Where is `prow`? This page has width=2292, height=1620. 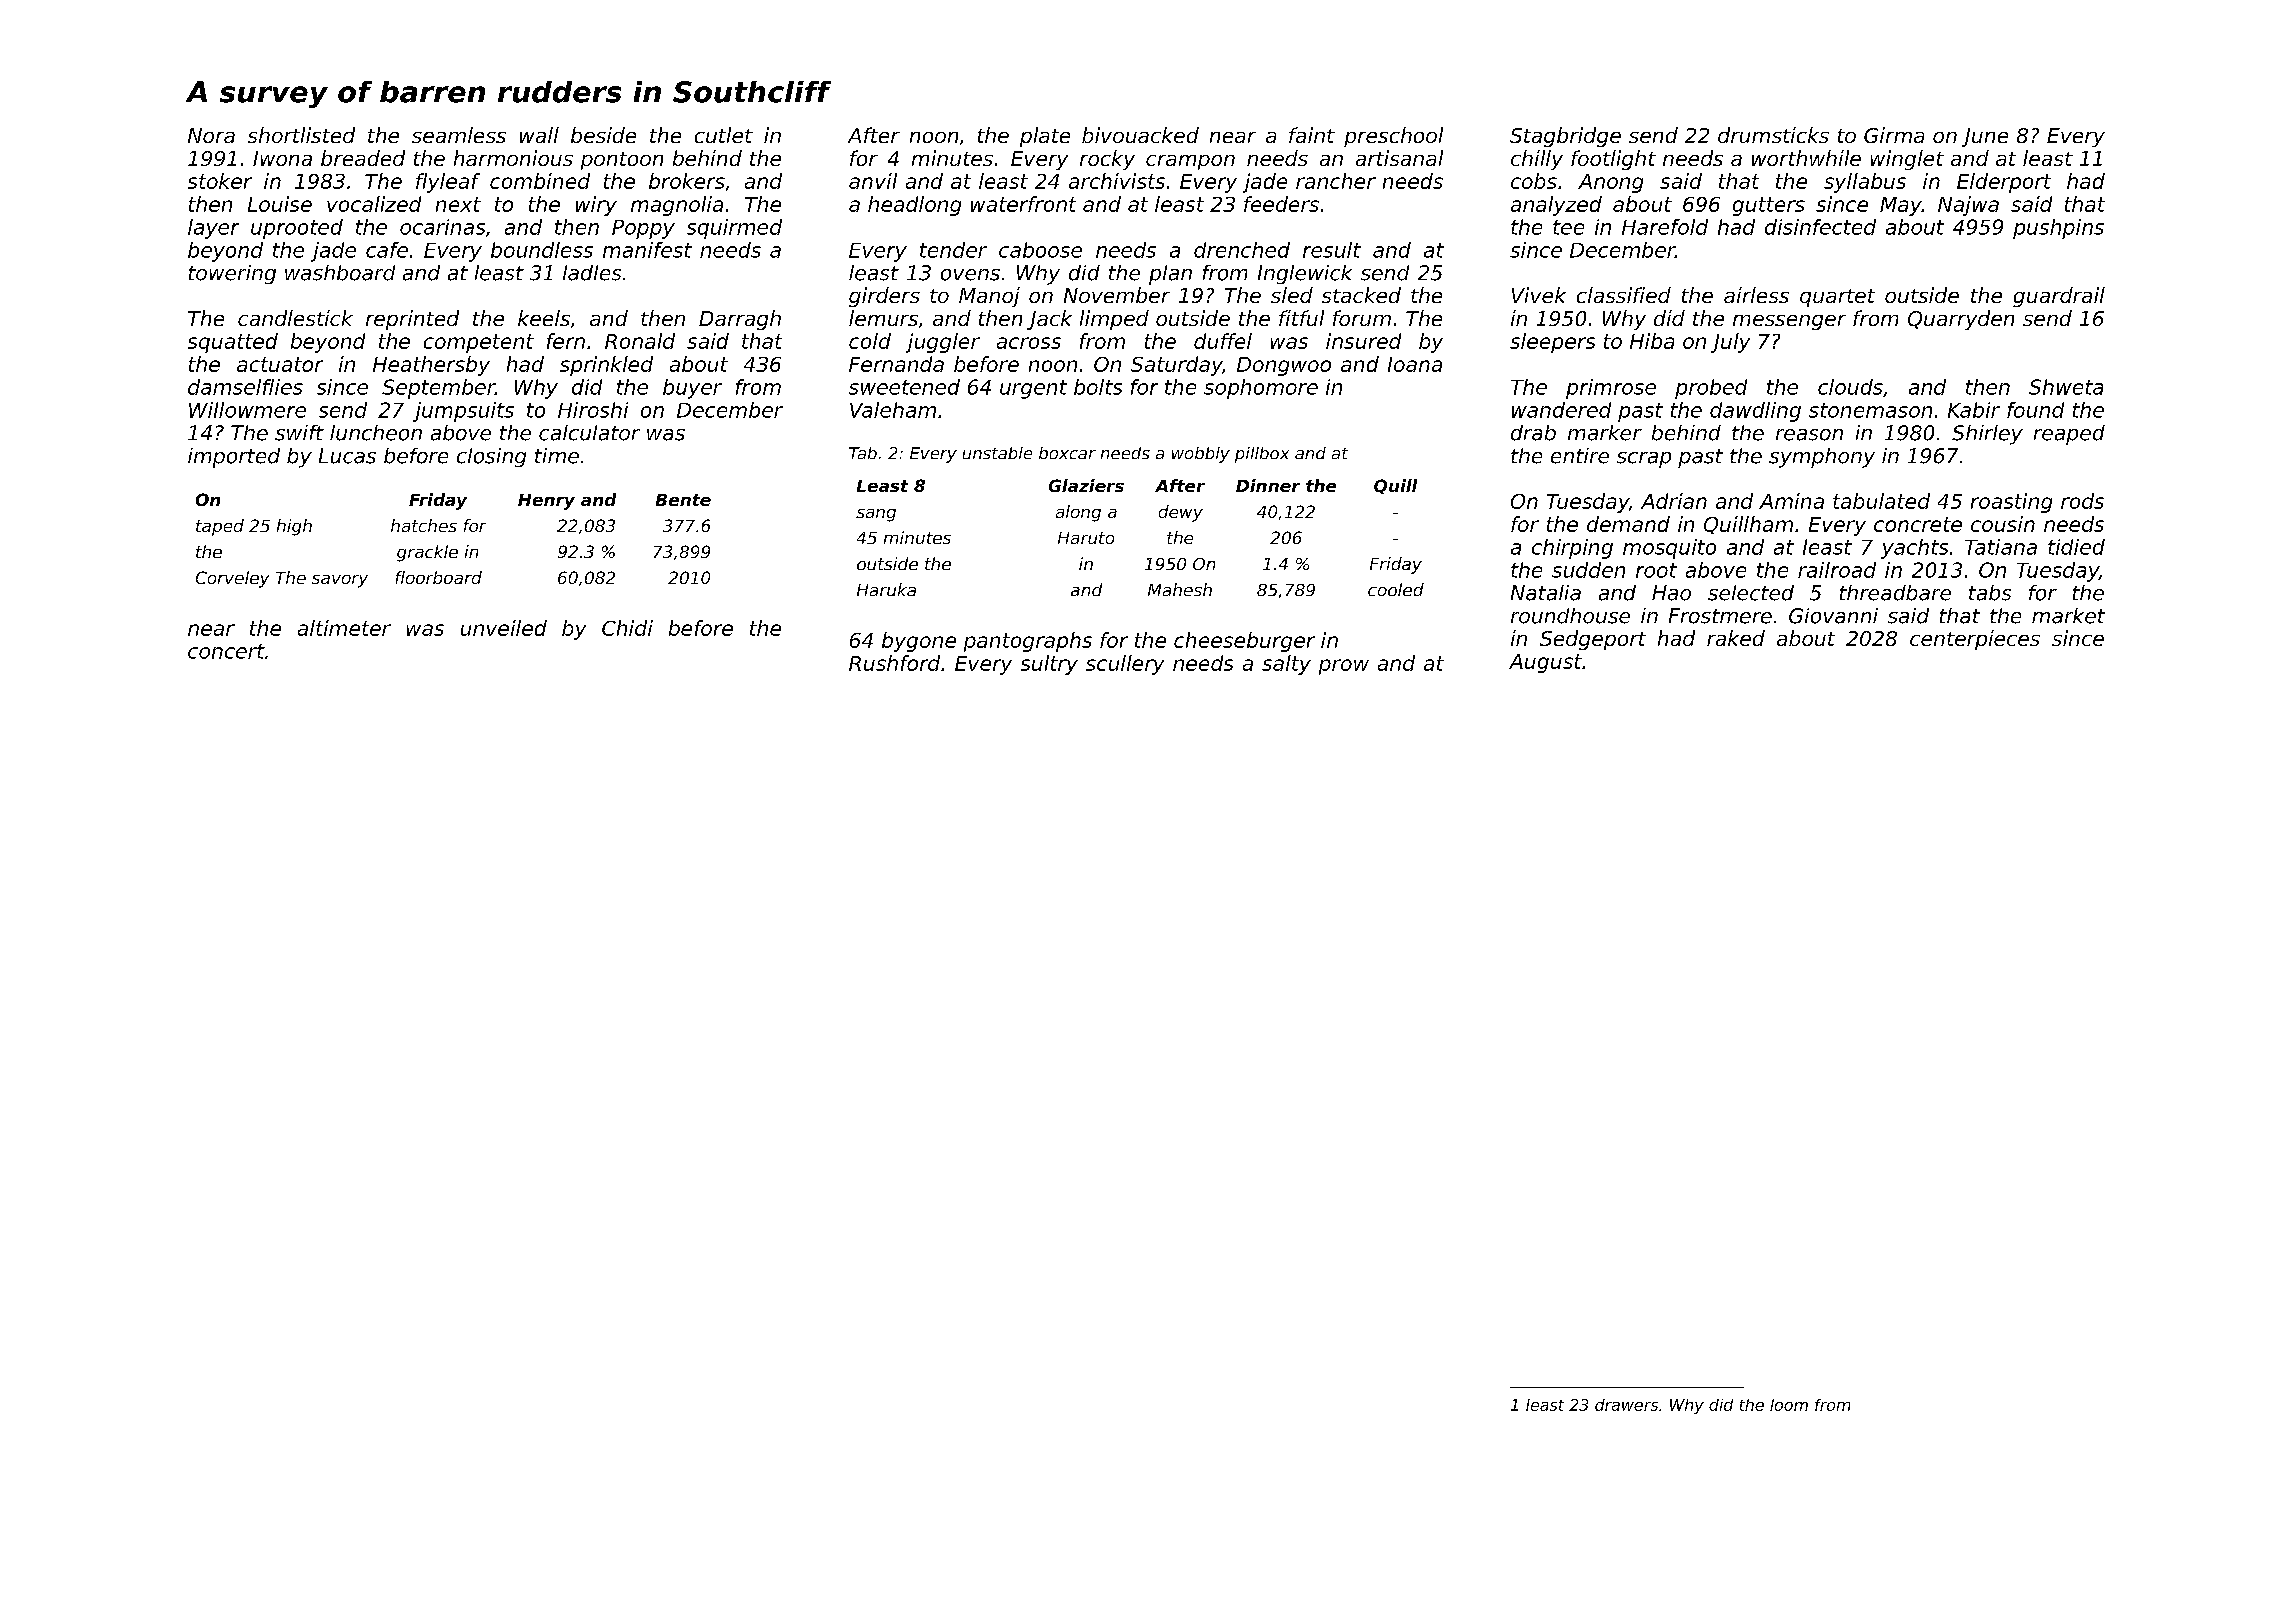 prow is located at coordinates (1344, 667).
